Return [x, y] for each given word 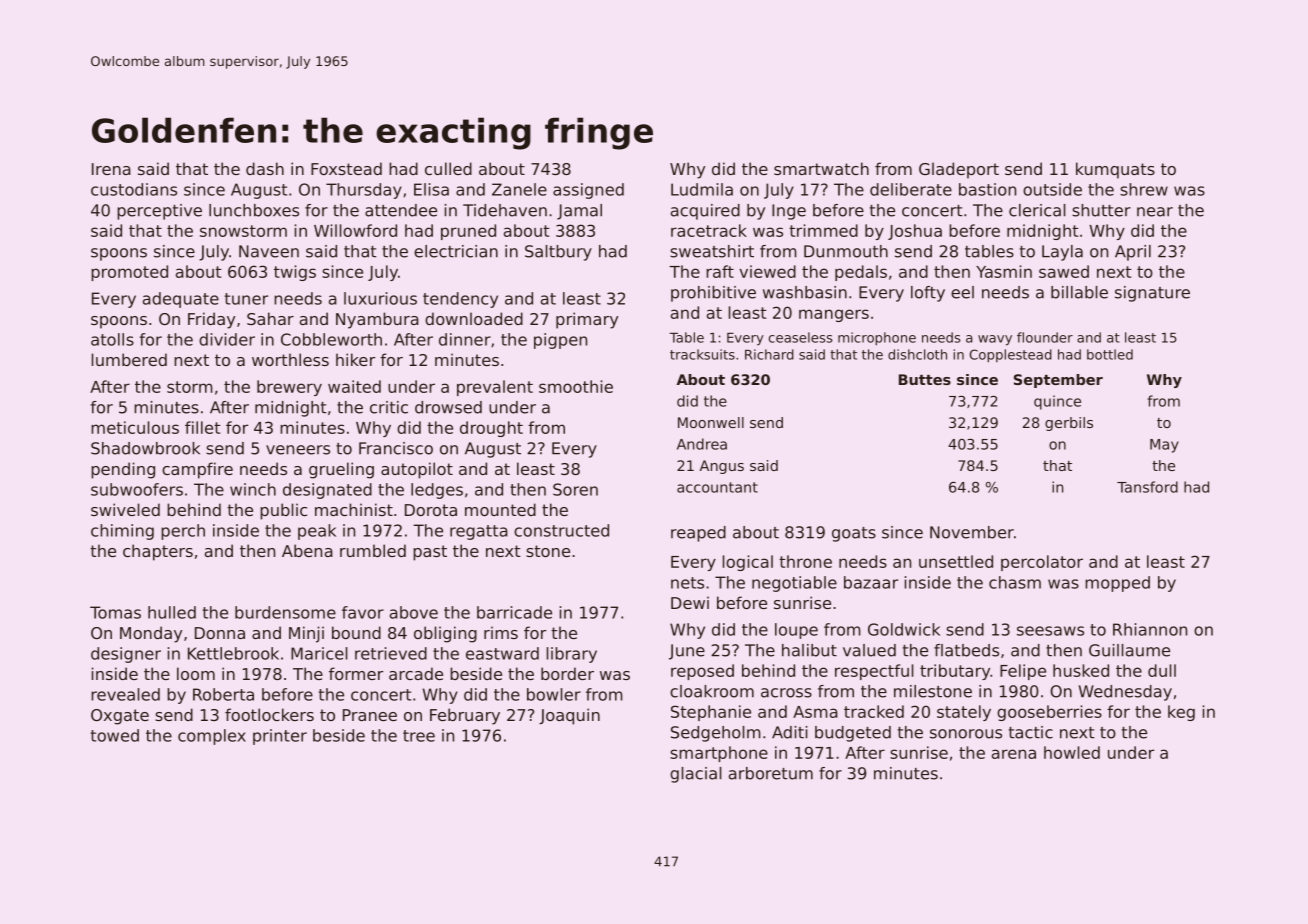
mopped [1117, 584]
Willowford [355, 230]
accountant [717, 487]
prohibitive [713, 294]
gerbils [1069, 424]
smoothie [576, 386]
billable [1079, 292]
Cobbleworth [331, 339]
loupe [796, 631]
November [972, 532]
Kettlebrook [233, 653]
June [687, 652]
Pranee [370, 715]
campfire [197, 470]
